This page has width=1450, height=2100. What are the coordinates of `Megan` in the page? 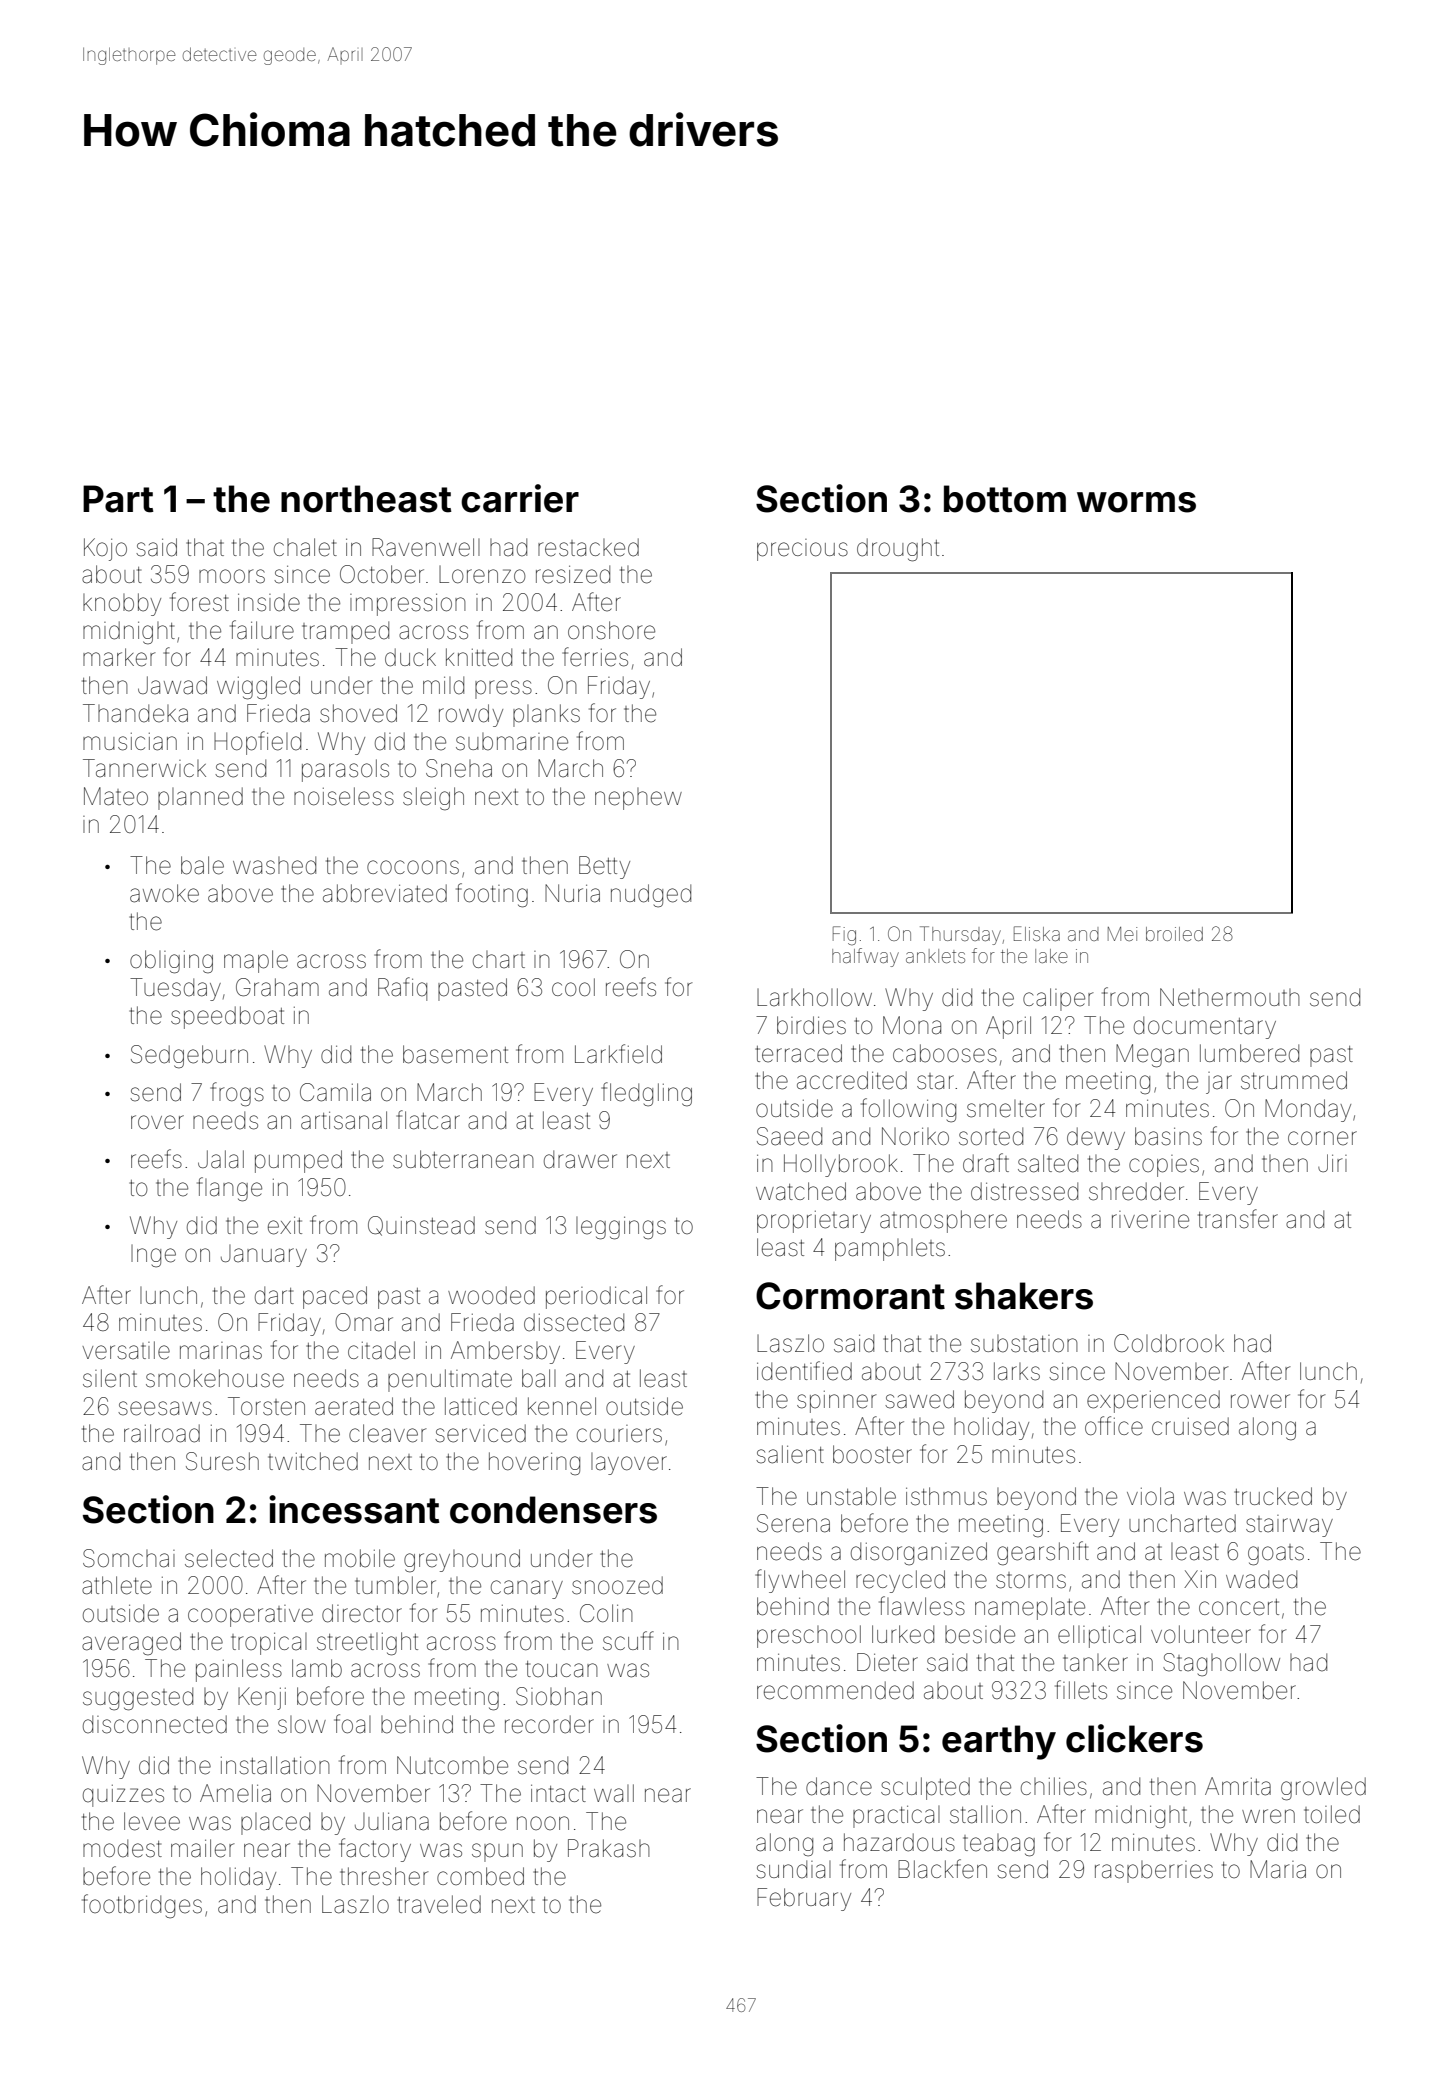 It's located at (1152, 1056).
